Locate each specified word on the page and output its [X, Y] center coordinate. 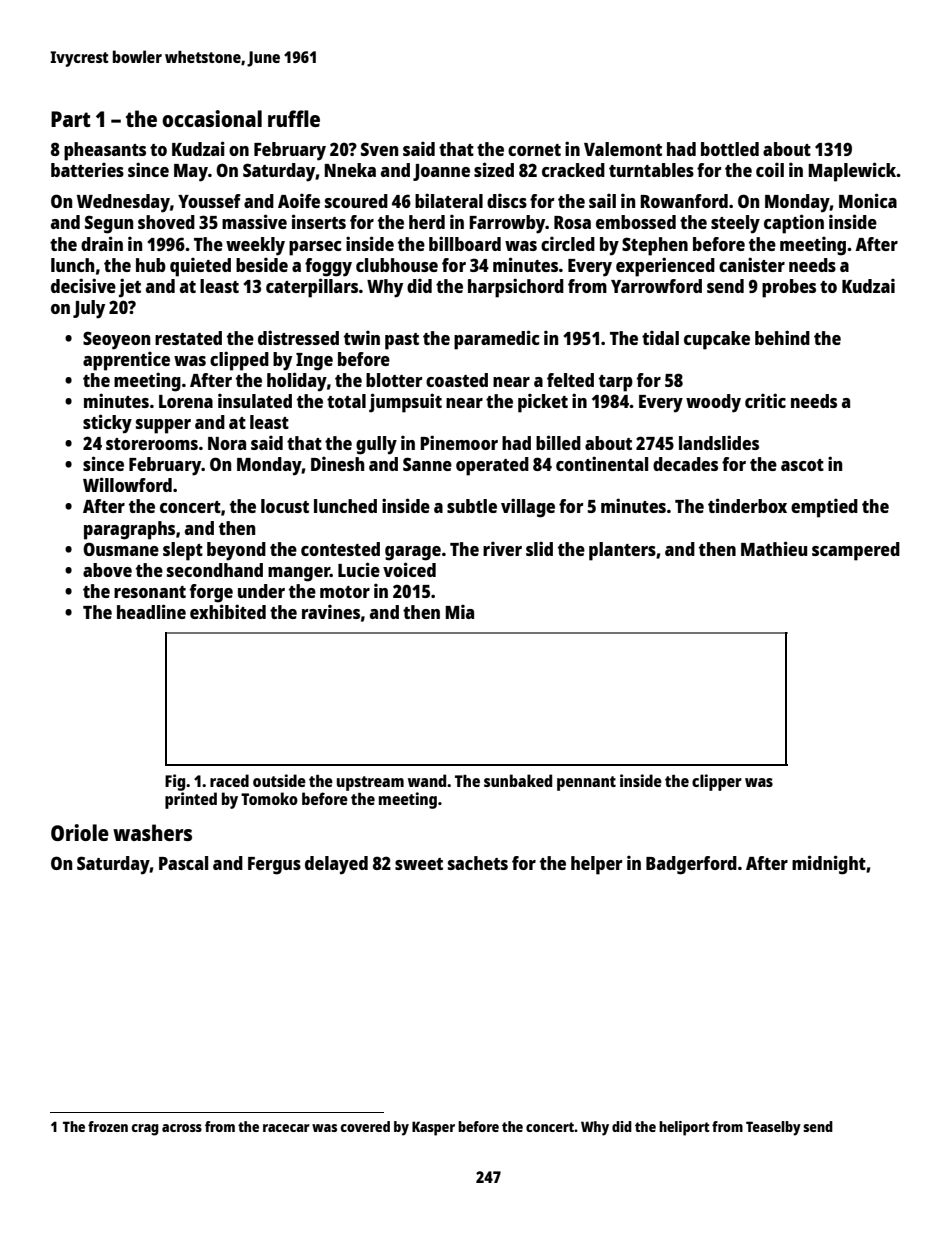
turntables [651, 170]
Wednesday [123, 203]
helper [597, 865]
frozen [108, 1126]
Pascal [183, 863]
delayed [336, 865]
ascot [802, 465]
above [107, 570]
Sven [379, 149]
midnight [829, 865]
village [528, 508]
